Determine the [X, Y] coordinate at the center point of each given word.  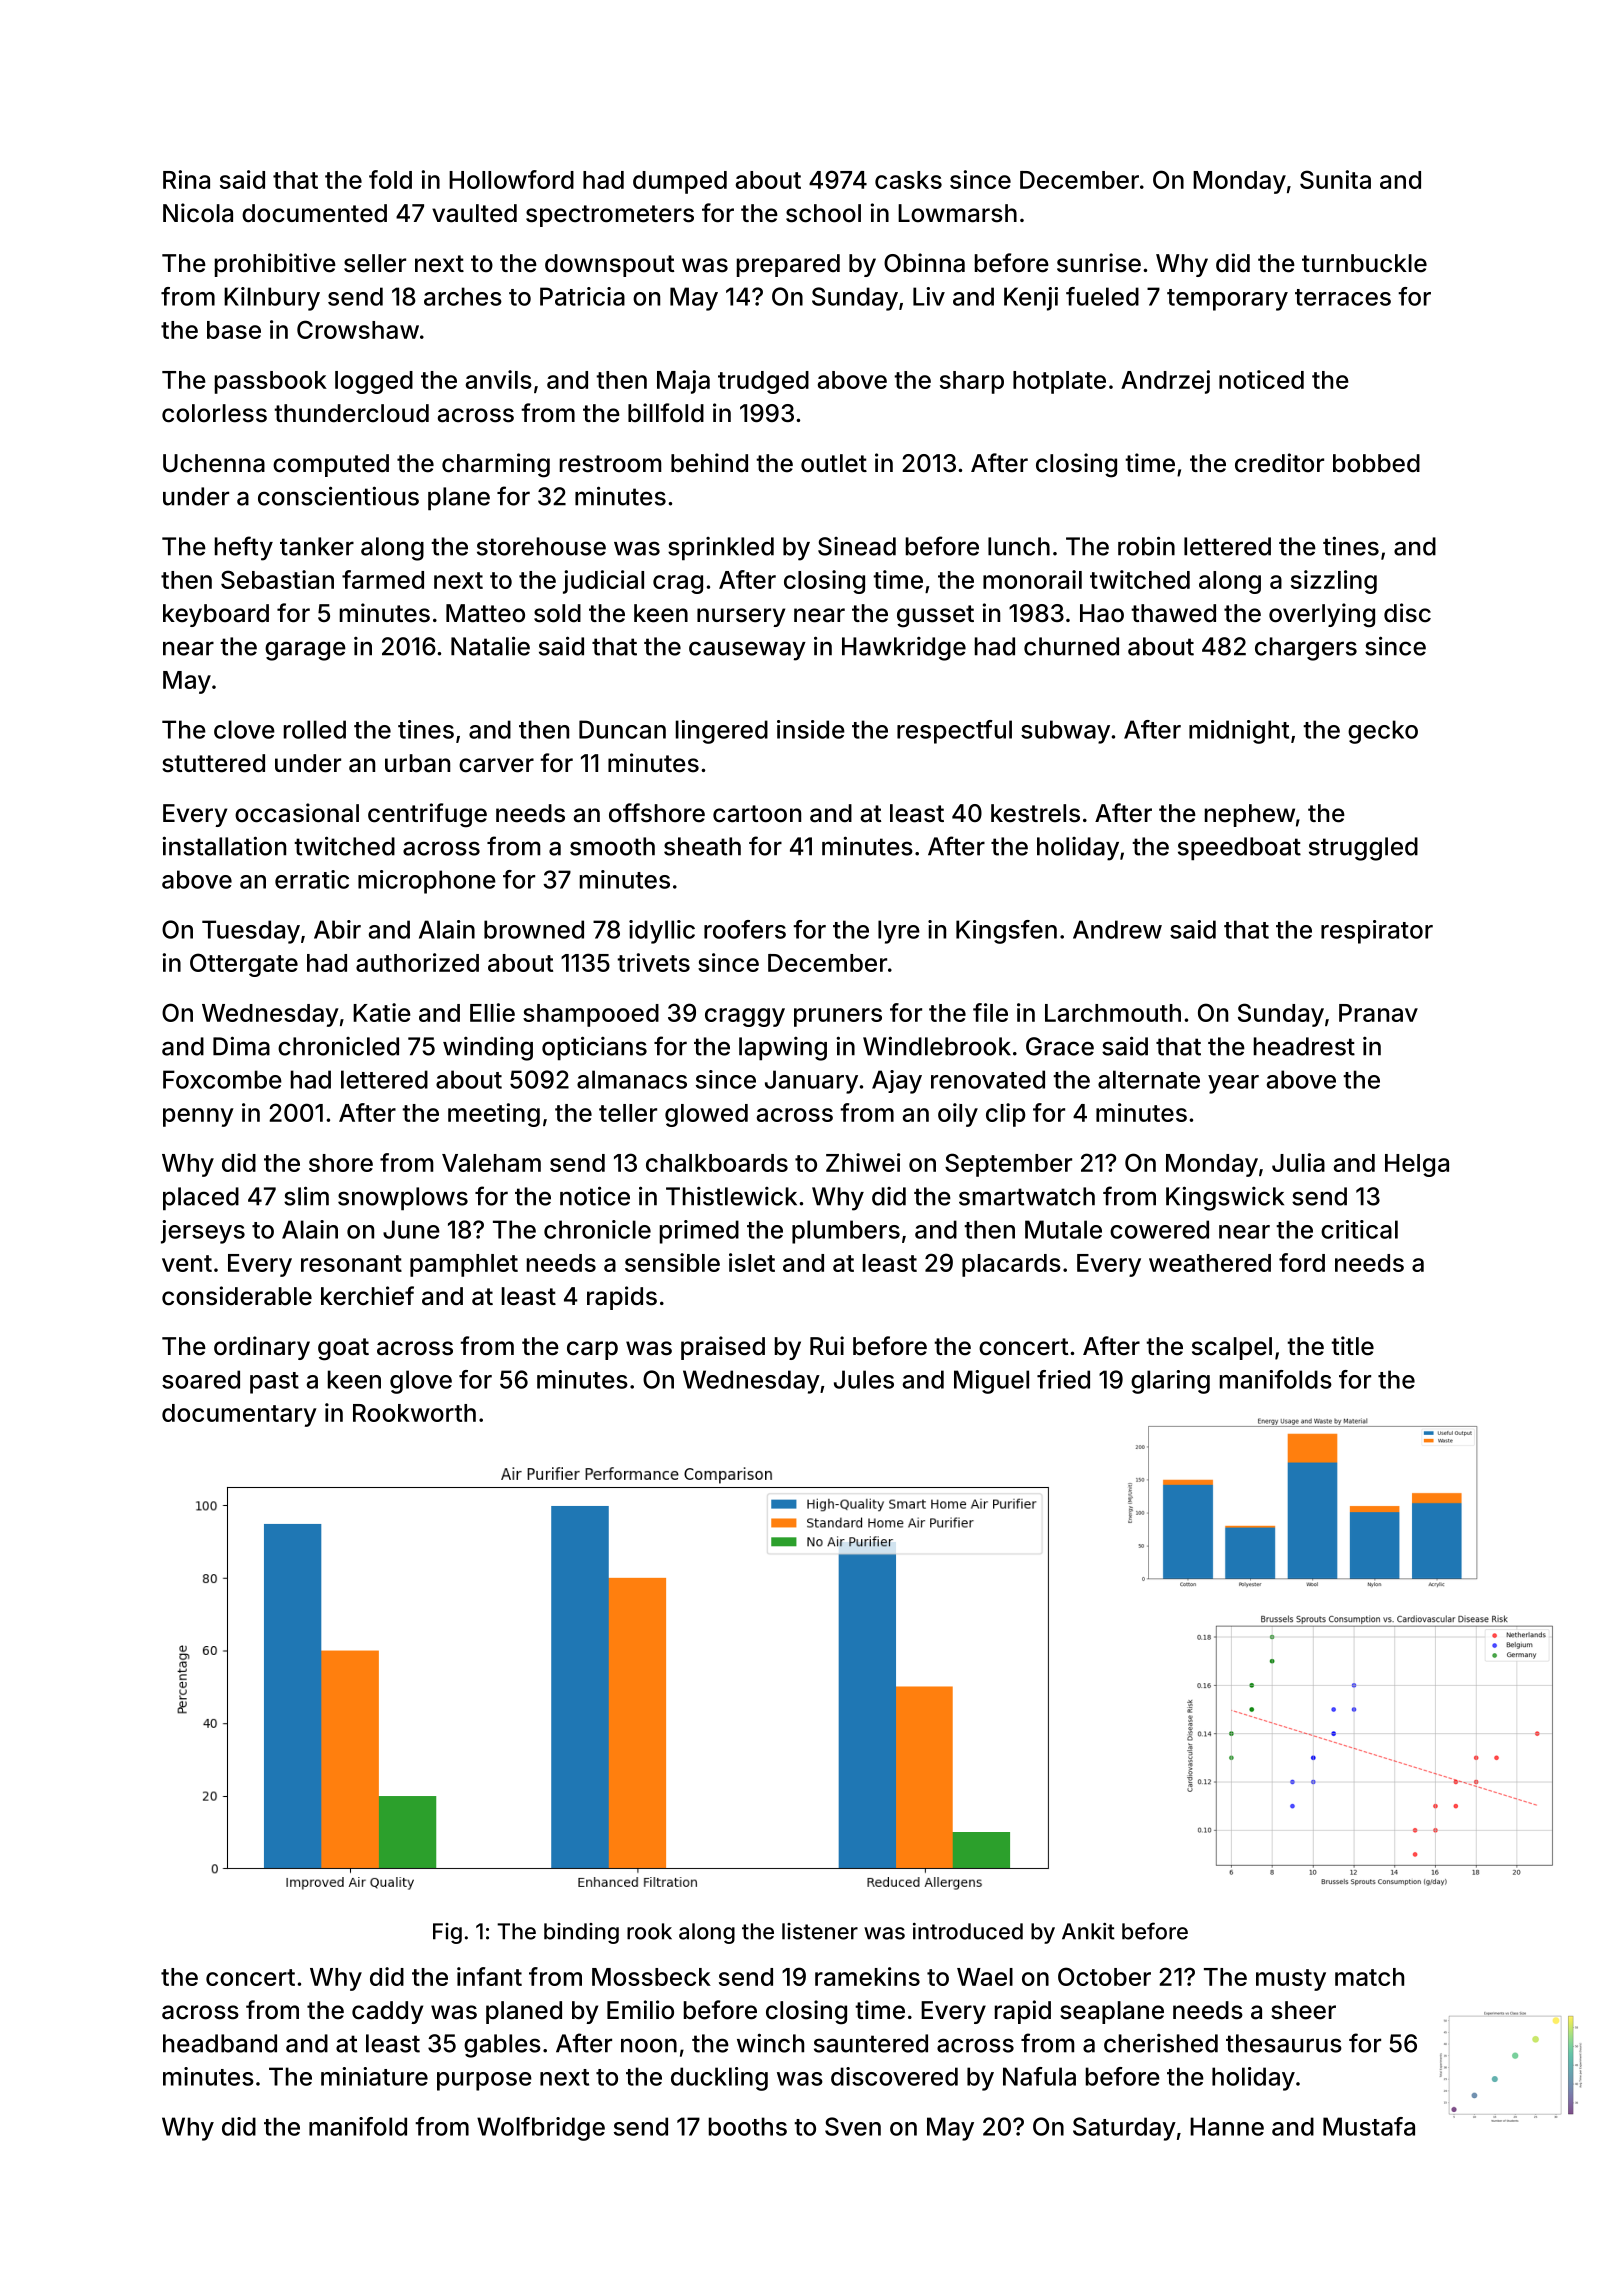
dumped [680, 182]
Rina [186, 179]
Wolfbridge [541, 2129]
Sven [853, 2126]
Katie [382, 1012]
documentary [239, 1415]
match [1369, 1977]
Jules [864, 1379]
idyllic [662, 932]
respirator [1377, 932]
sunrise [1099, 263]
